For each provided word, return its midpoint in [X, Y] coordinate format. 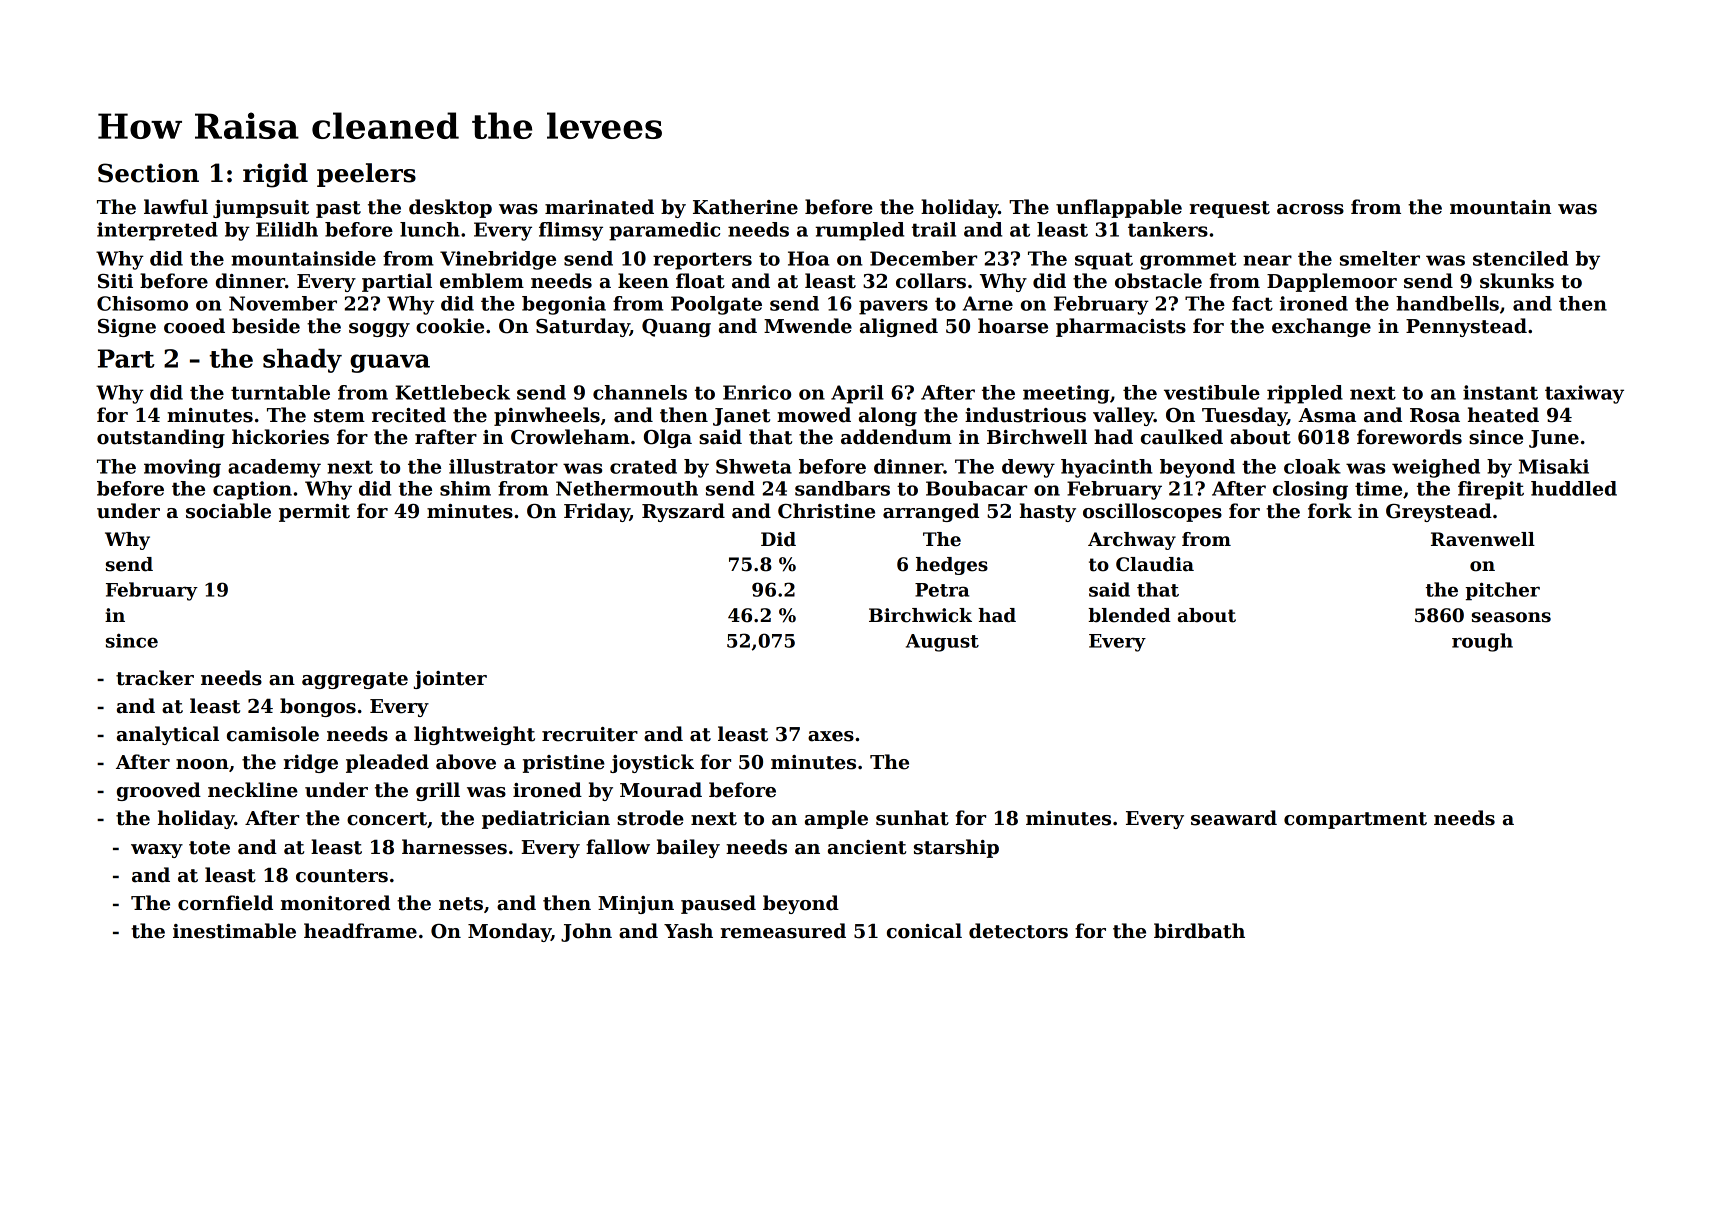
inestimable [234, 931]
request [1230, 209]
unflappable [1119, 208]
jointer [450, 680]
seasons [1511, 617]
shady [302, 360]
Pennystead [1466, 327]
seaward [1234, 818]
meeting [1066, 394]
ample [836, 819]
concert [387, 819]
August [942, 643]
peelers [366, 175]
